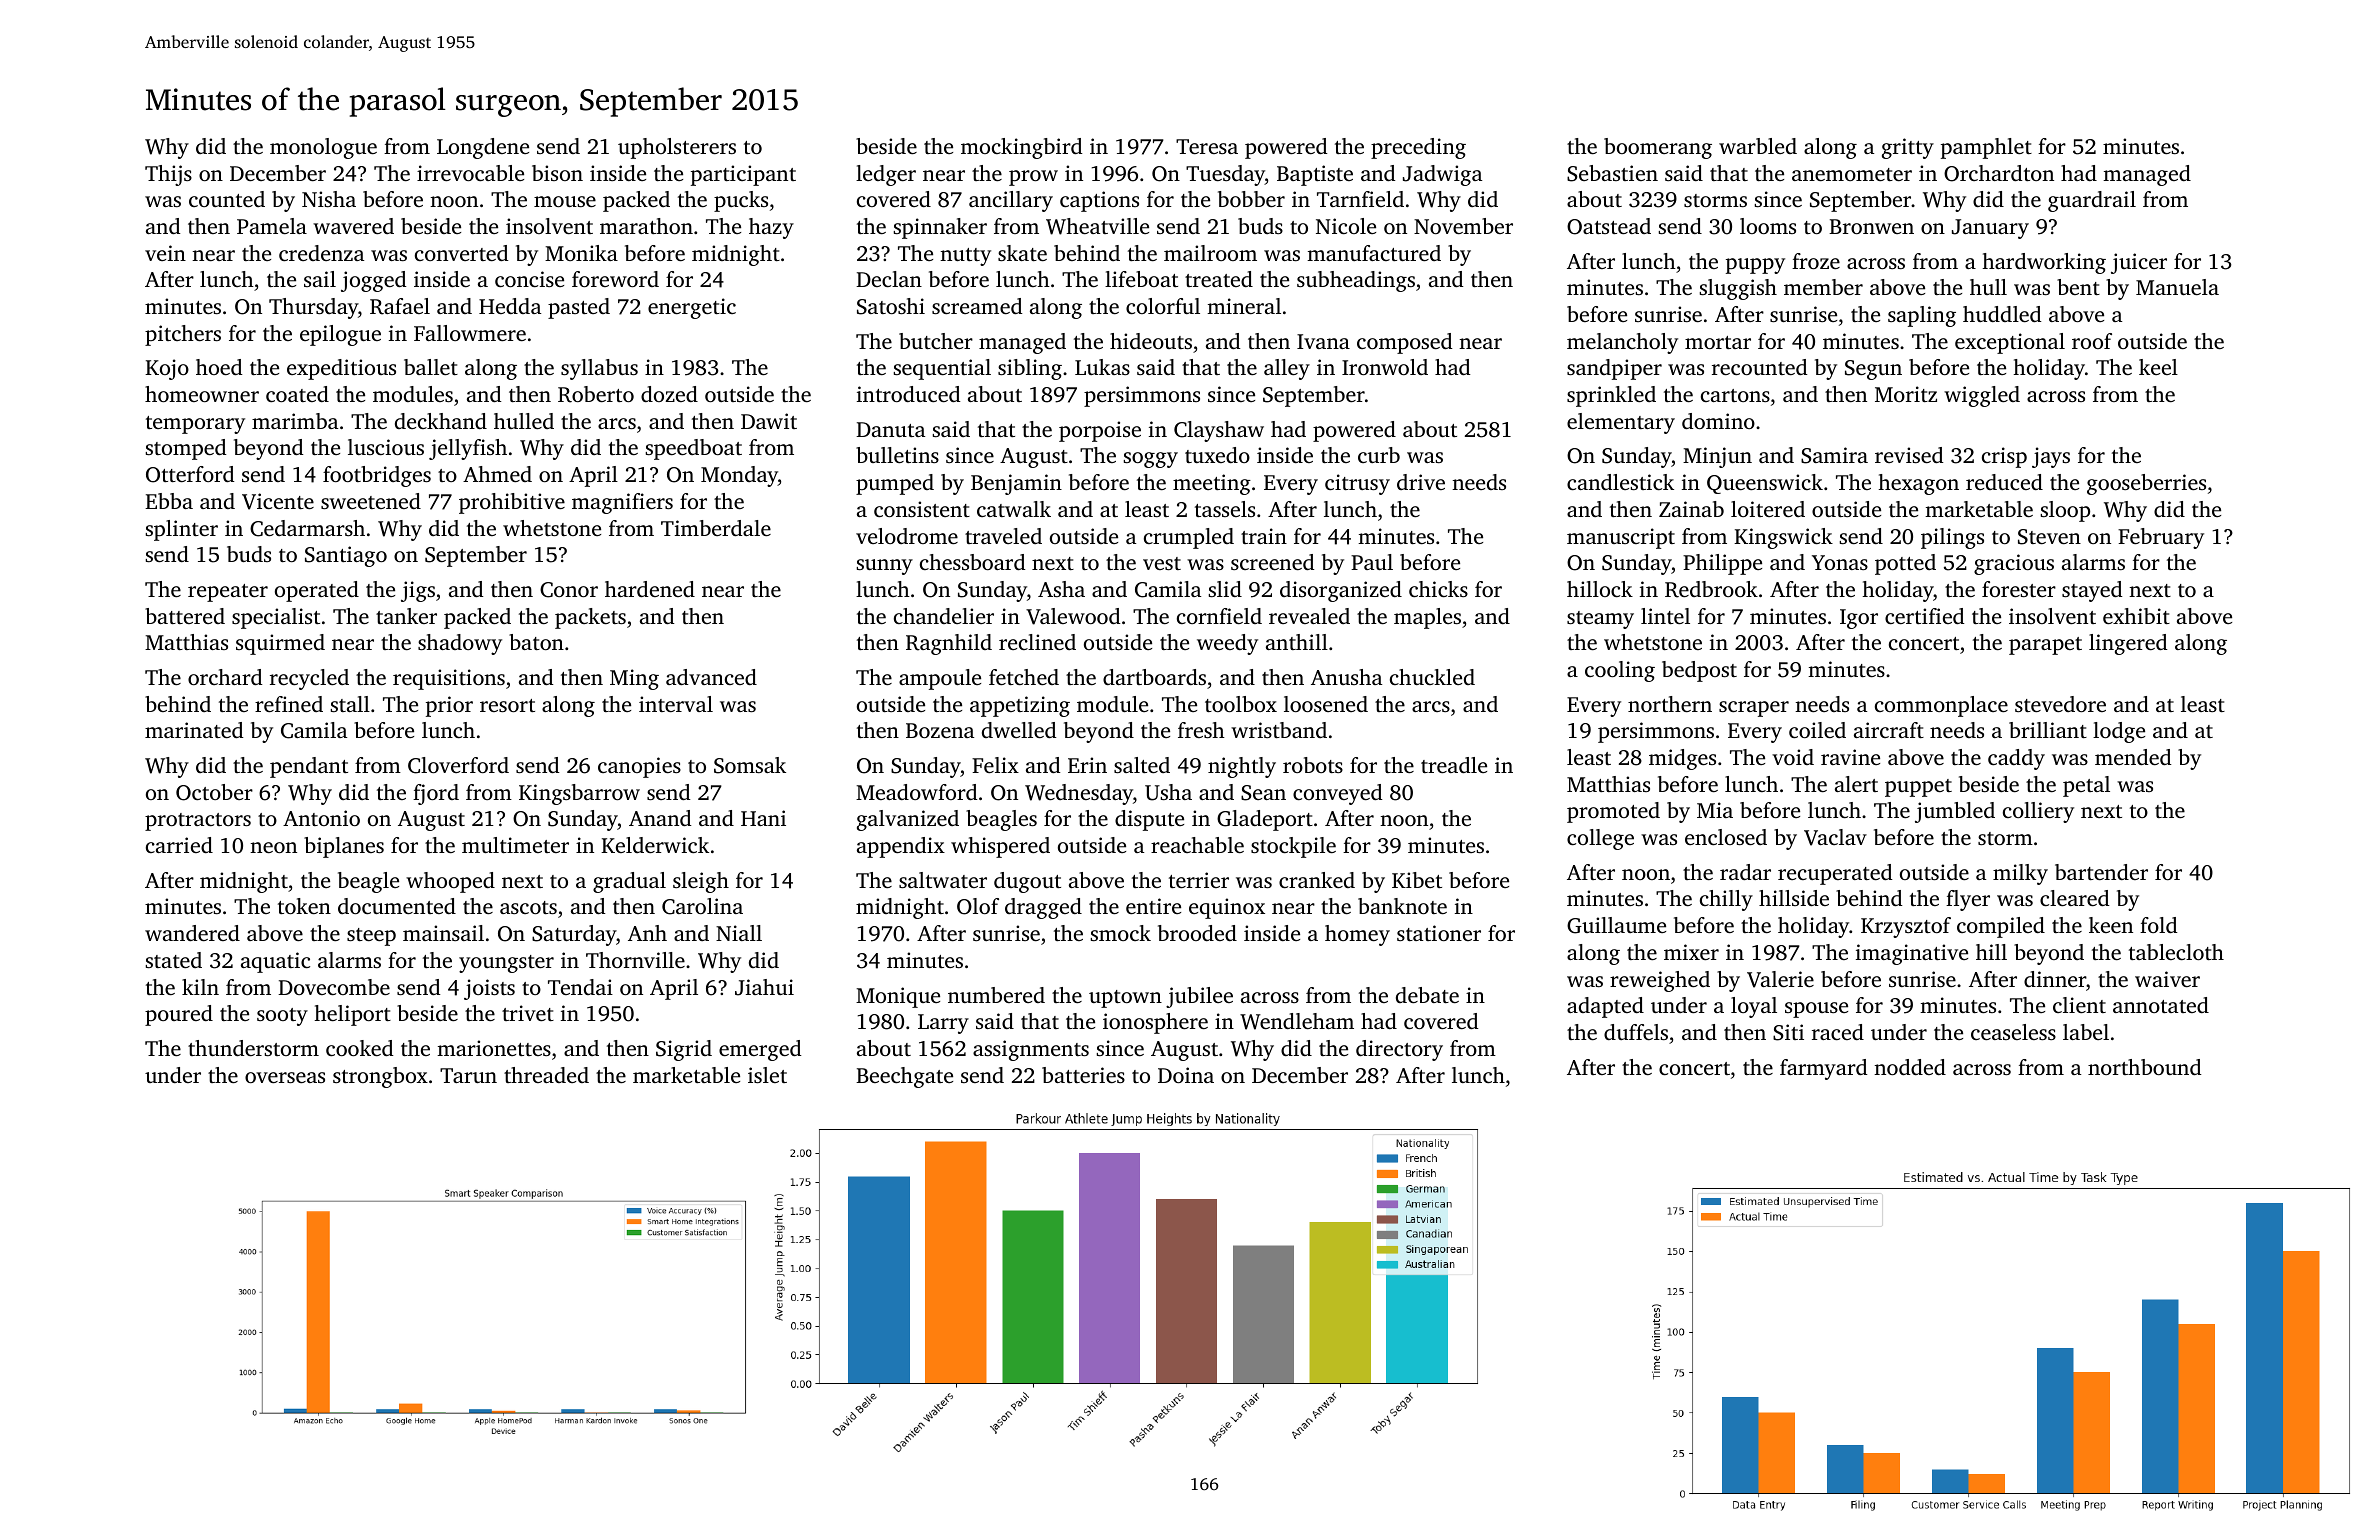 This screenshot has width=2380, height=1540. Describe the element at coordinates (569, 590) in the screenshot. I see `Conor` at that location.
